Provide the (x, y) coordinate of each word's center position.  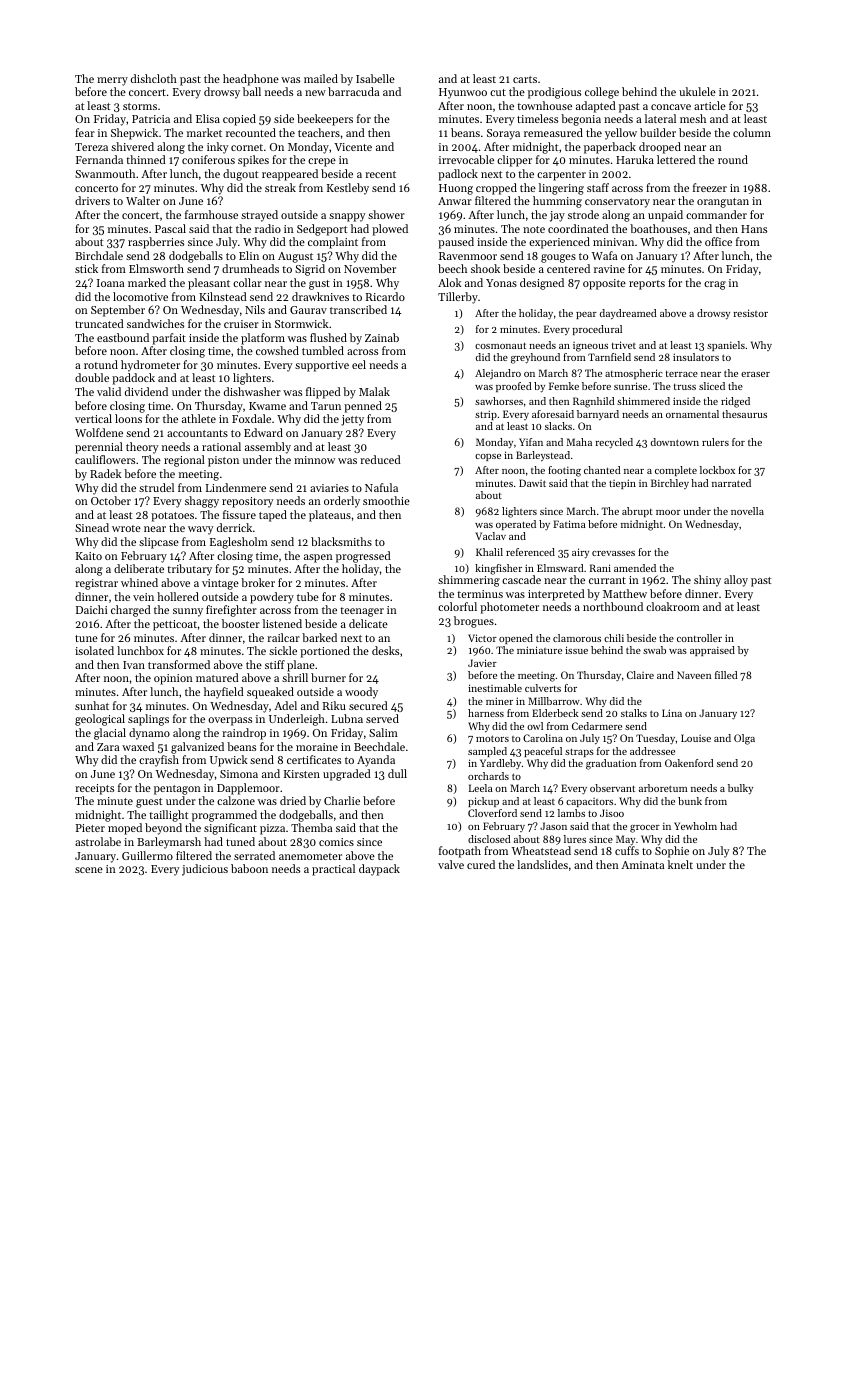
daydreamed (628, 314)
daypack (379, 870)
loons (128, 418)
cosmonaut (500, 345)
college (602, 93)
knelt (680, 864)
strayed (259, 216)
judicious (205, 870)
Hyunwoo (463, 93)
